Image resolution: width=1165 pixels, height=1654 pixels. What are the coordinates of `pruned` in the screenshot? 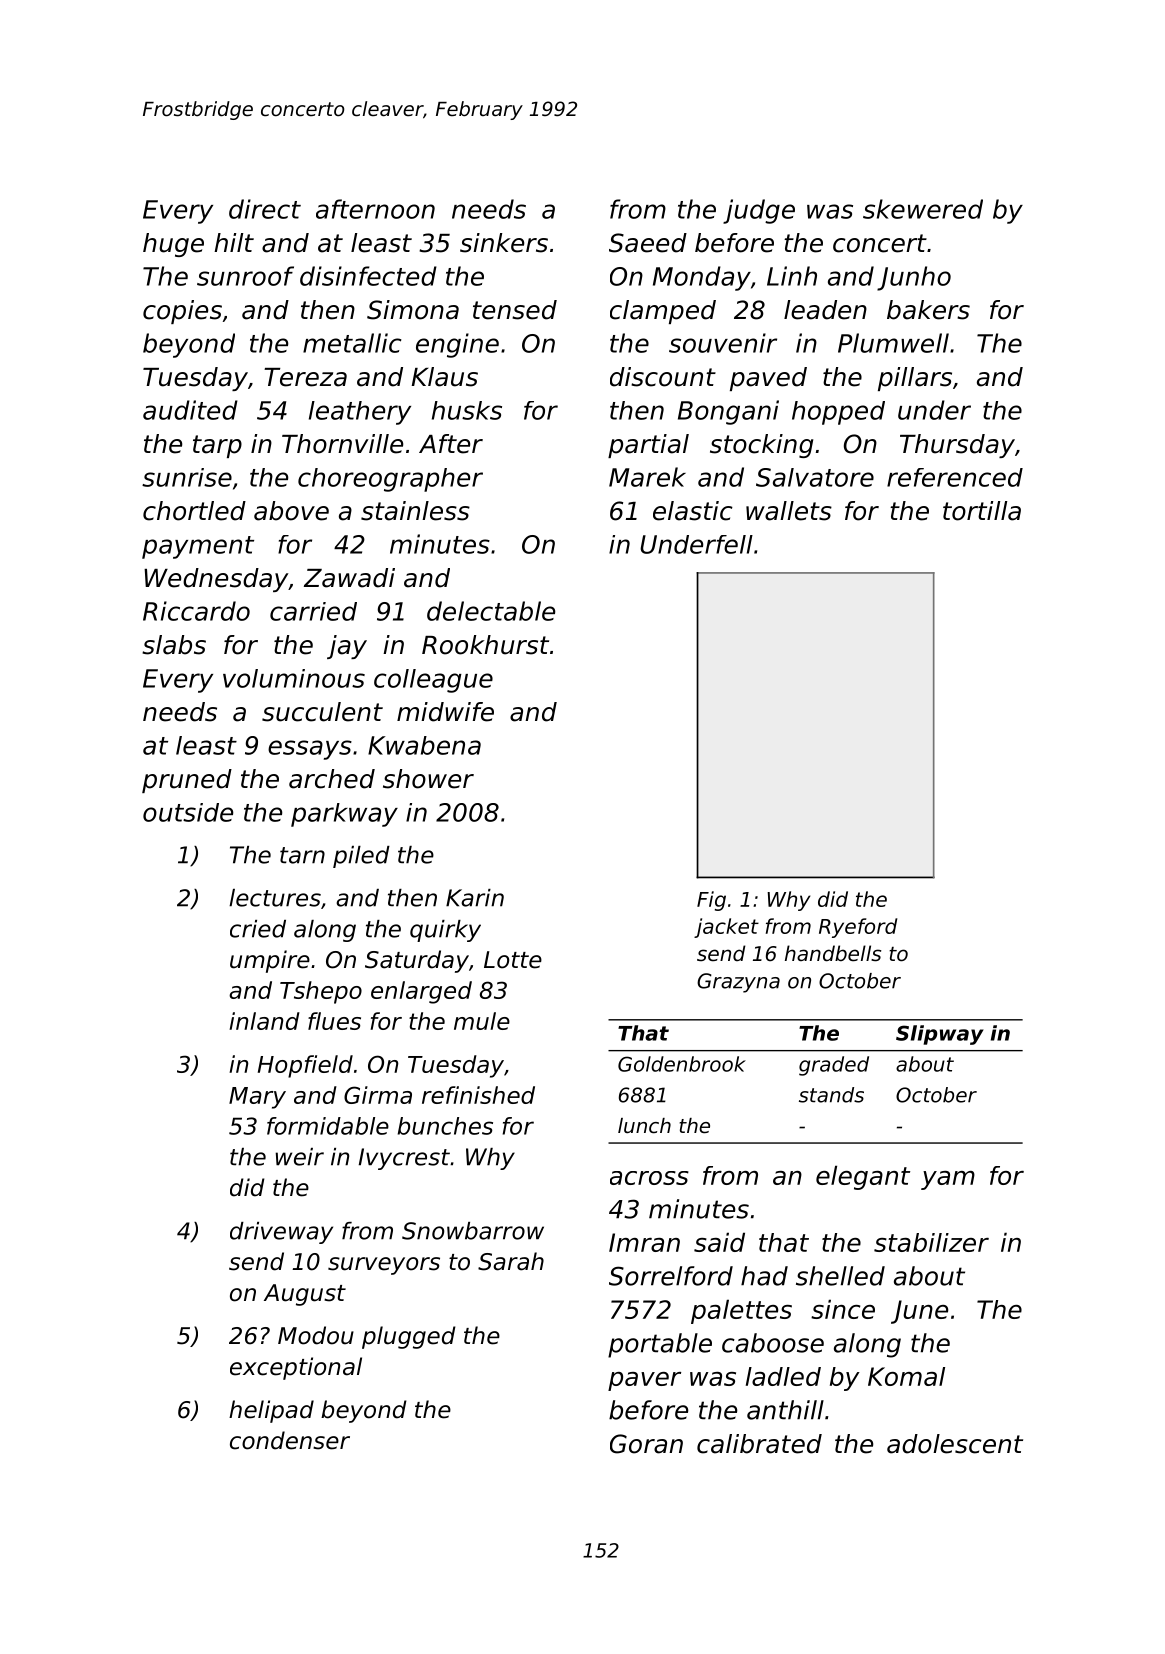 It's located at (187, 781).
